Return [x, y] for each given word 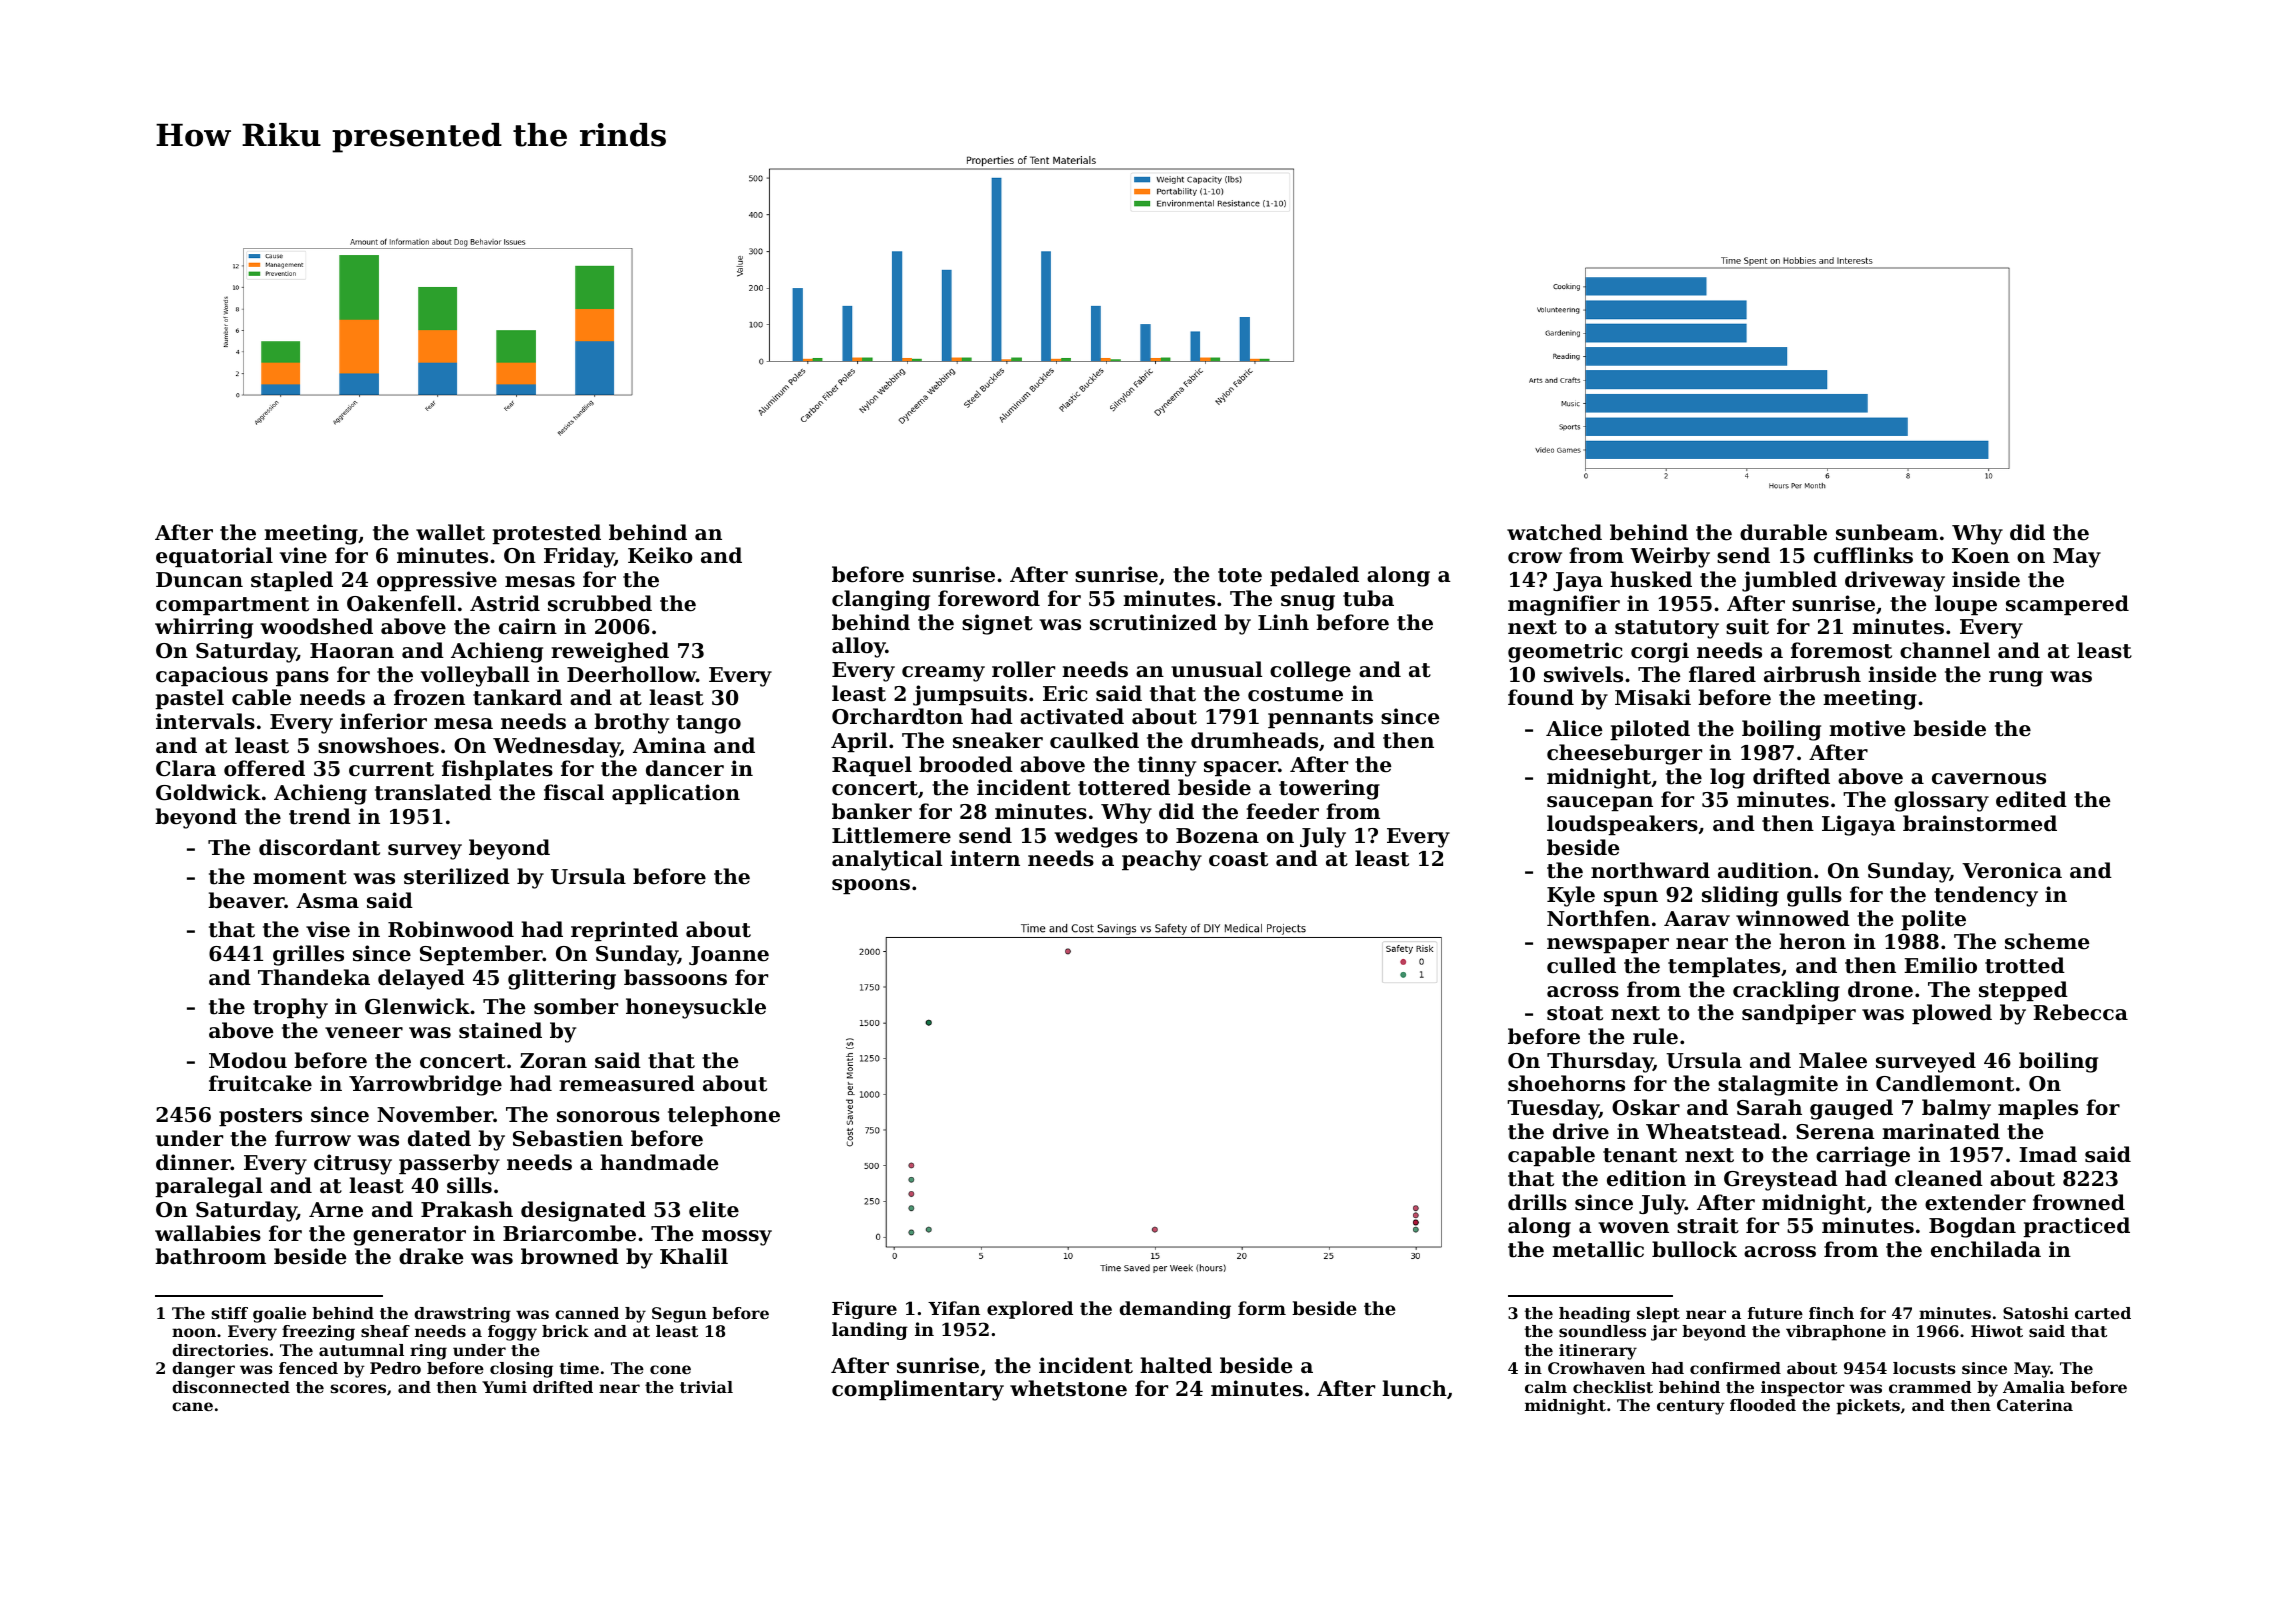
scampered [2067, 605]
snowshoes [378, 745]
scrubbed [600, 603]
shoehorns [1566, 1083]
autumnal [361, 1350]
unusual [1216, 669]
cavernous [1989, 779]
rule [1655, 1036]
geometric [1565, 652]
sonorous [608, 1117]
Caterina [2035, 1405]
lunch [1414, 1388]
